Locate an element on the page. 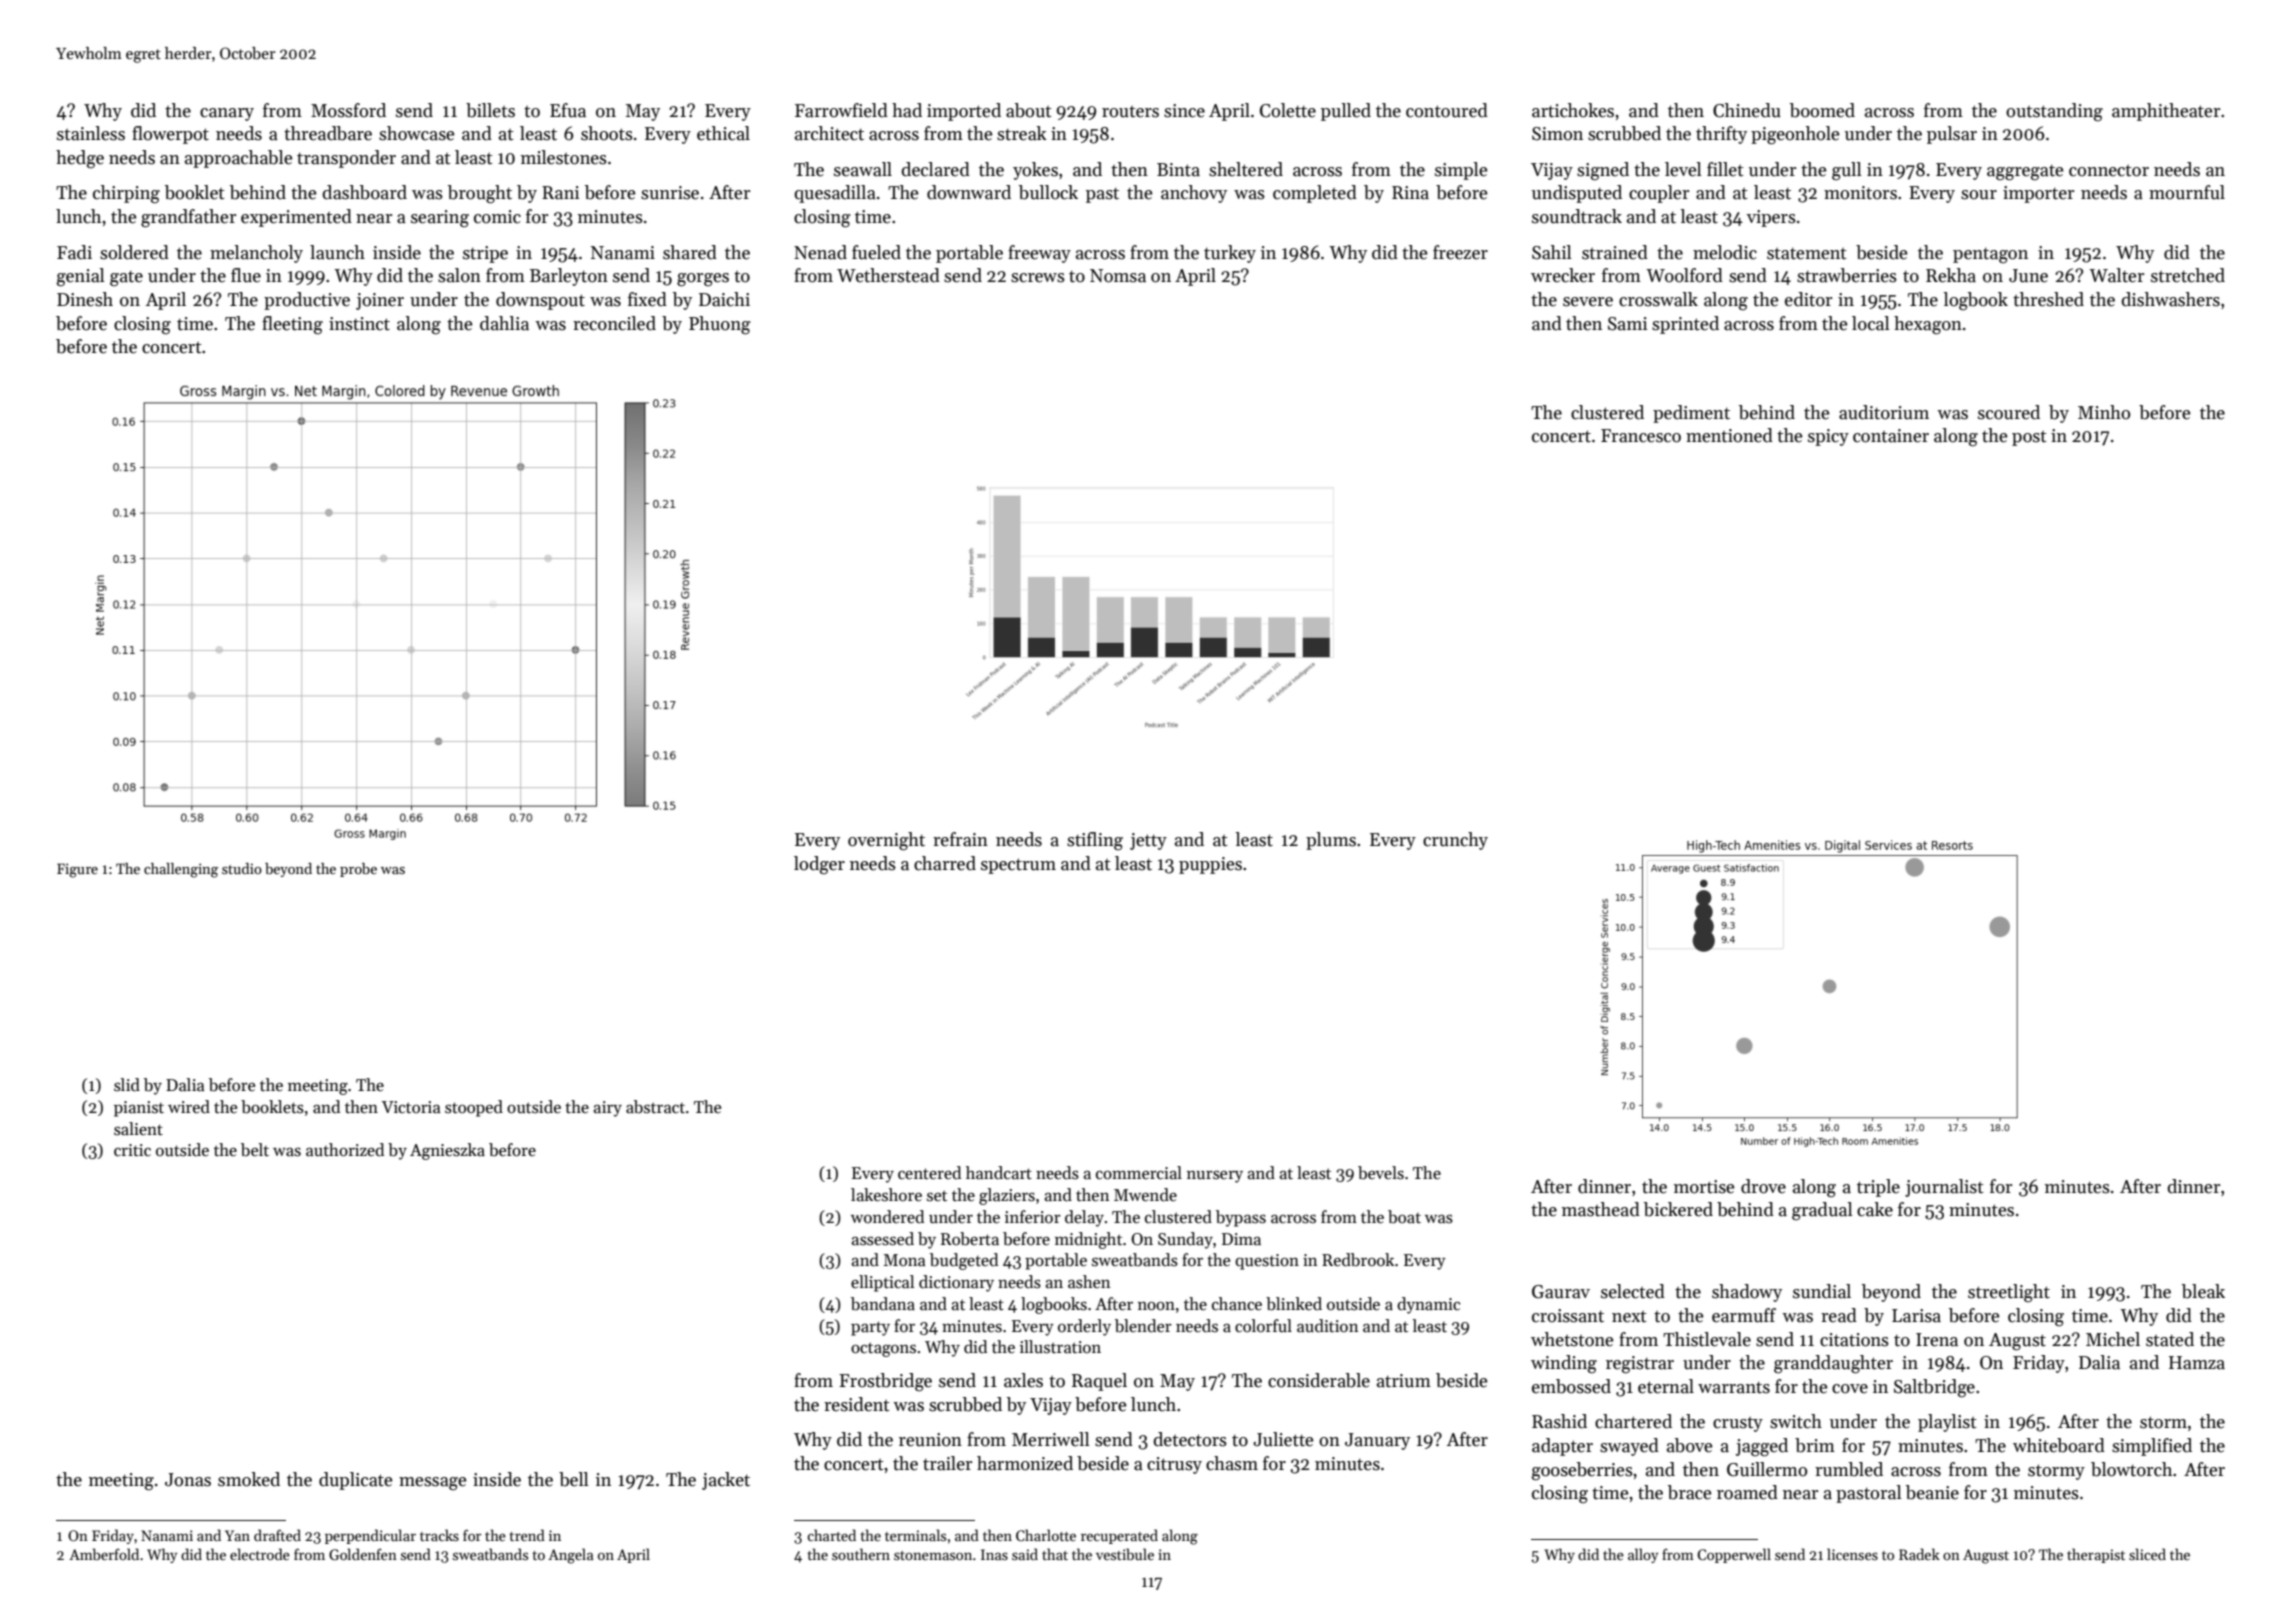  Angela is located at coordinates (571, 1556).
